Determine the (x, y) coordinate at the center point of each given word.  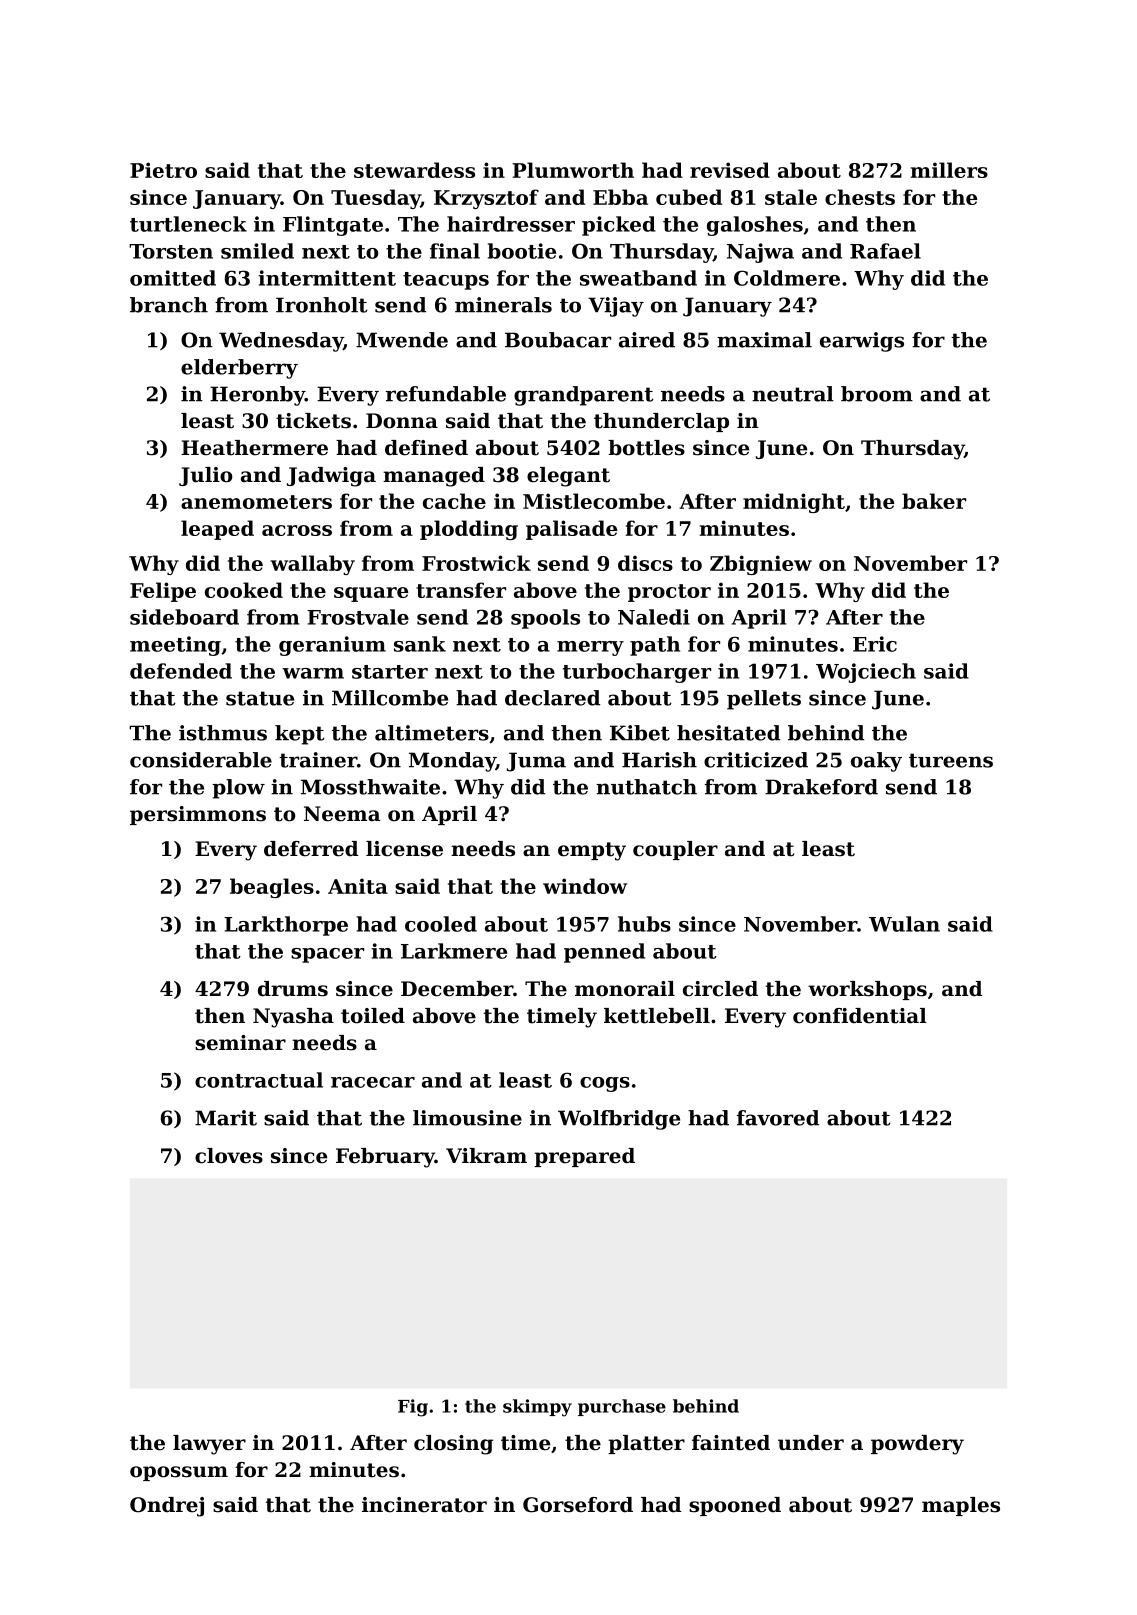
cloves (229, 1156)
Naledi (654, 617)
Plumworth (573, 170)
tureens (951, 760)
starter (390, 672)
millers (949, 170)
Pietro (163, 170)
